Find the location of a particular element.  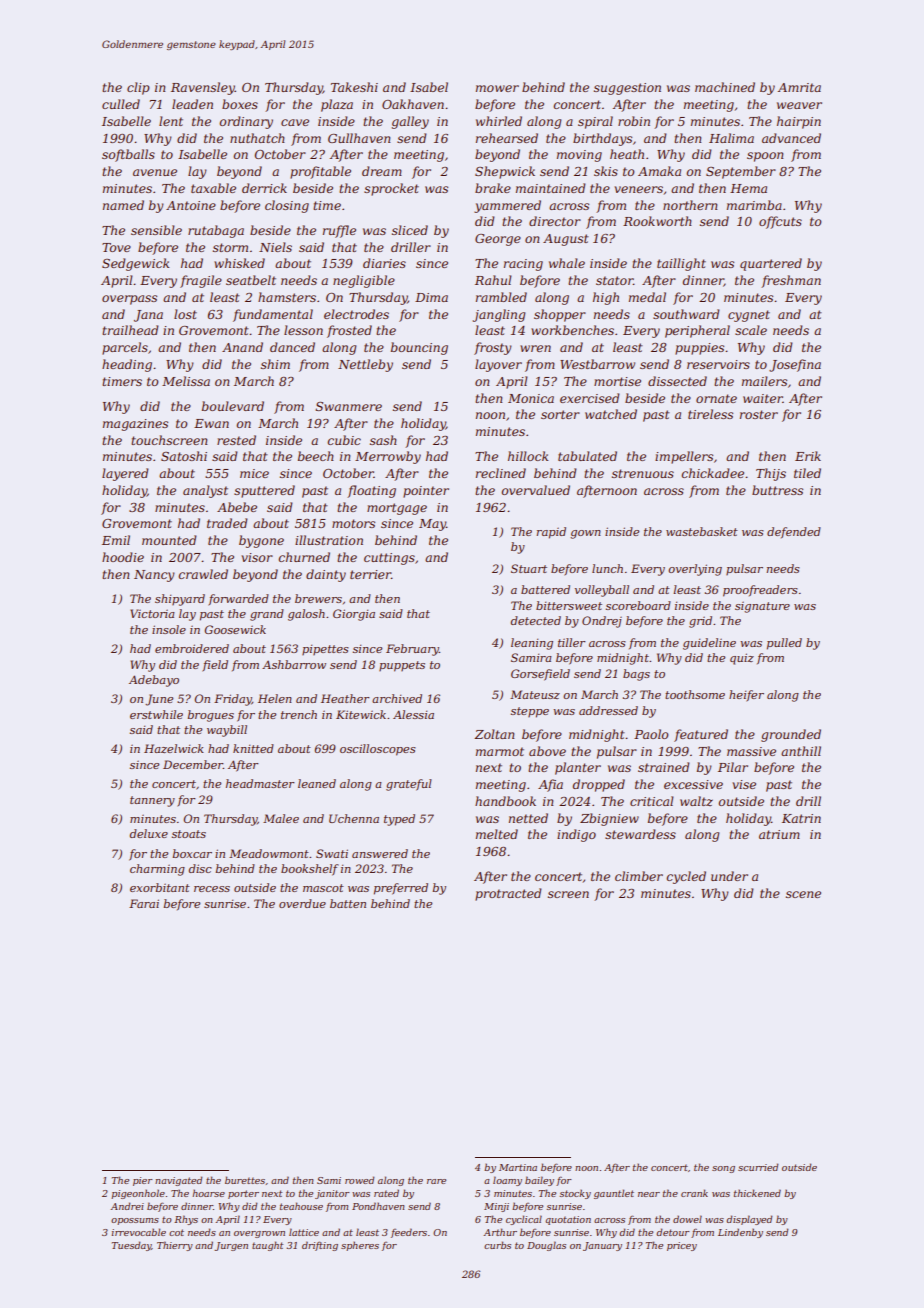

mortgage is located at coordinates (397, 509).
